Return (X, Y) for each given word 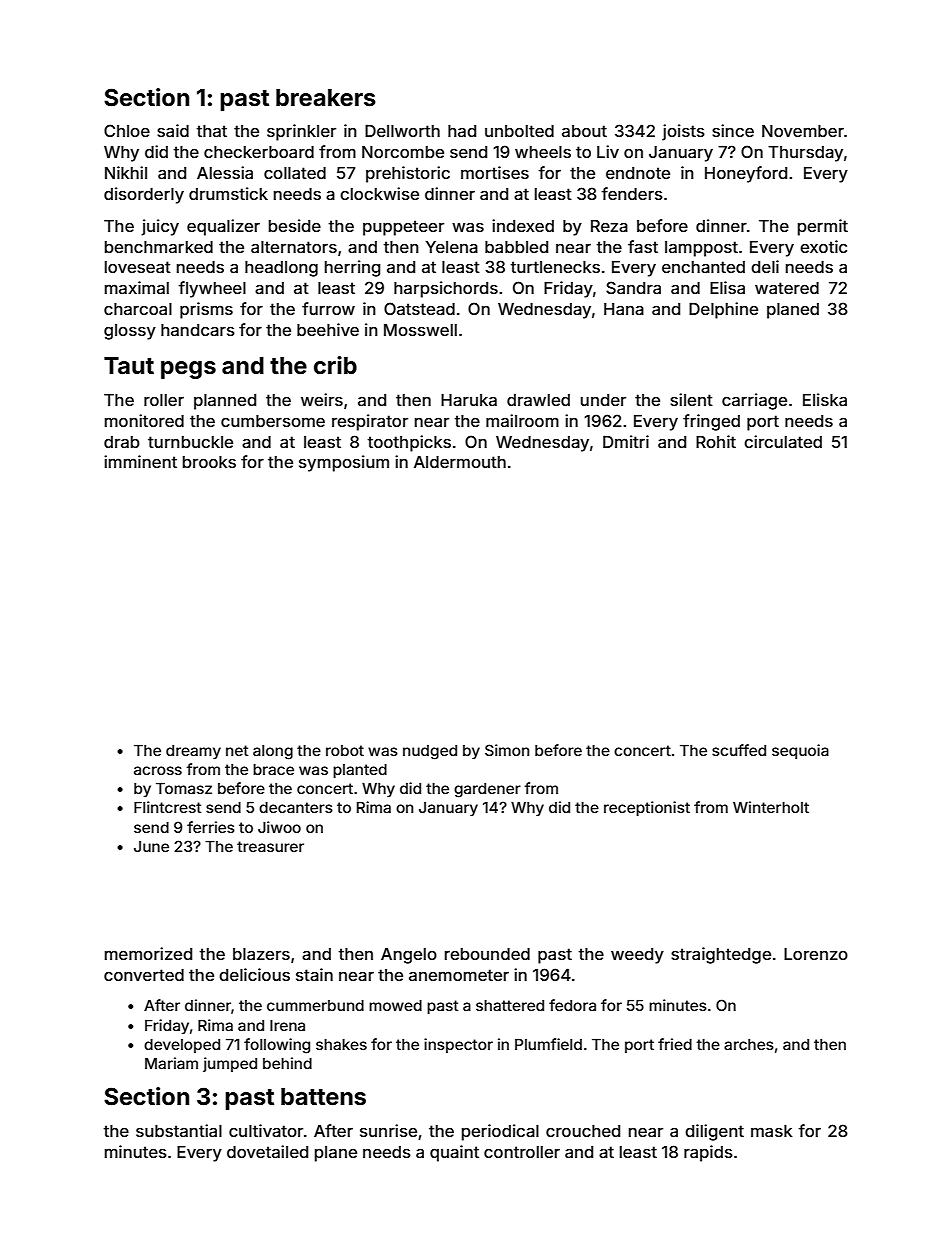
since (733, 130)
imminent (140, 461)
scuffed (739, 750)
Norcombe (403, 152)
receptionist (647, 808)
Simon (507, 750)
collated (295, 173)
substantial (179, 1130)
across (158, 770)
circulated (783, 441)
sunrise (388, 1130)
